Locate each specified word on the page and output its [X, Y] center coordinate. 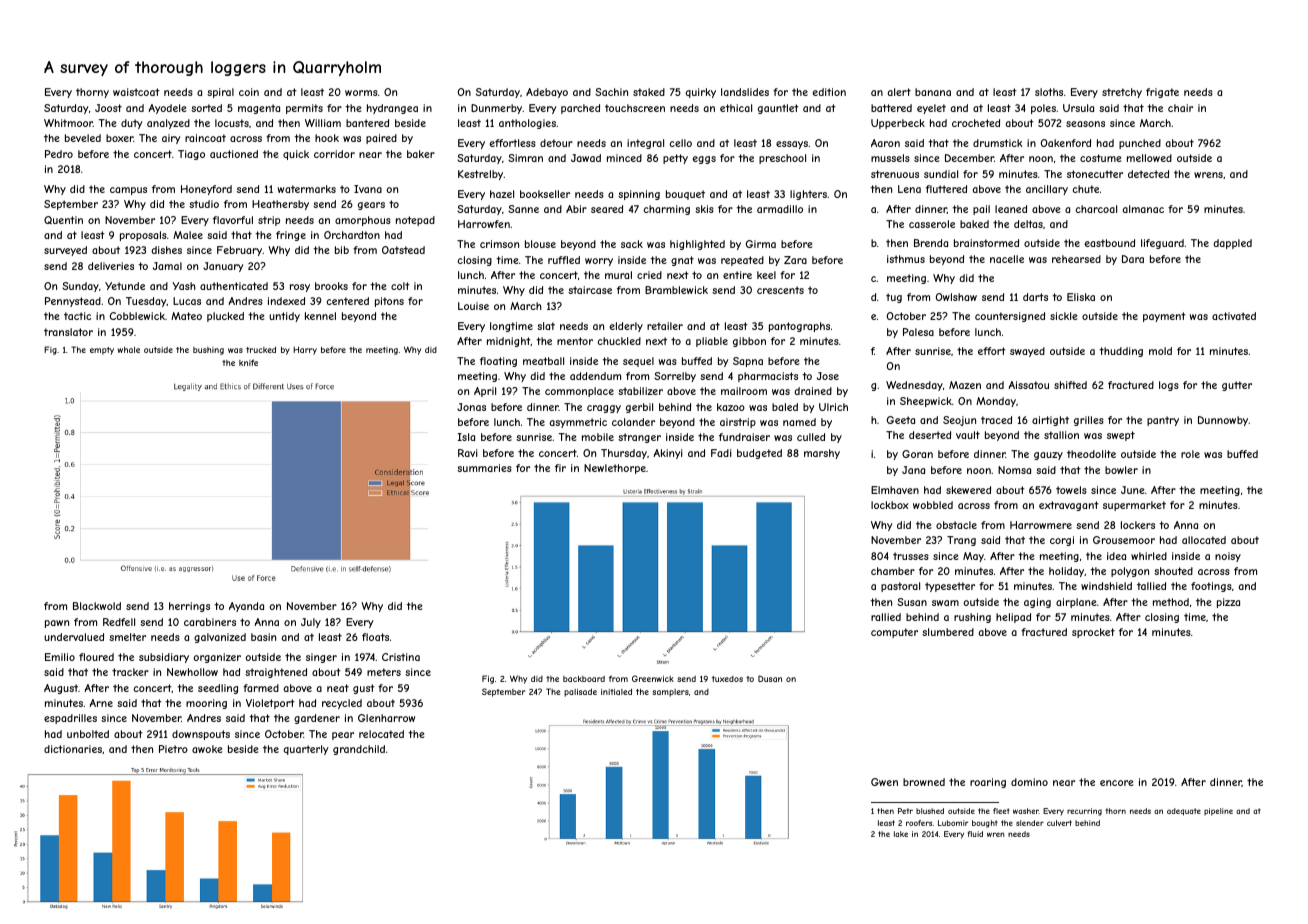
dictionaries [73, 749]
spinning [639, 195]
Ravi [468, 453]
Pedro [59, 154]
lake [901, 834]
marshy [822, 454]
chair [1180, 108]
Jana [913, 470]
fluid [975, 834]
